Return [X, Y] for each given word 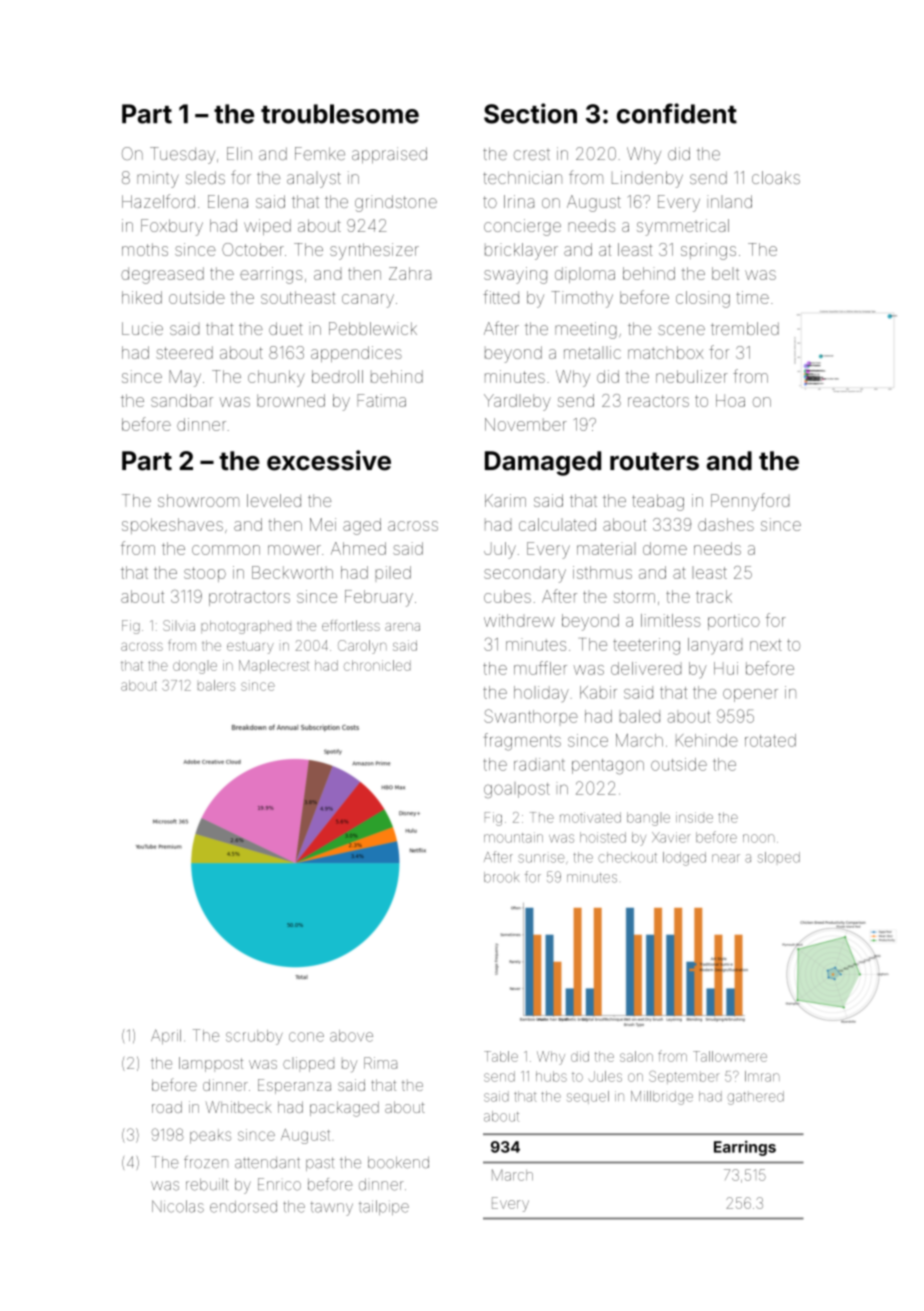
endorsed [243, 1207]
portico [734, 622]
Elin [239, 153]
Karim [505, 500]
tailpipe [384, 1207]
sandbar [182, 400]
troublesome [340, 114]
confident [677, 113]
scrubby [254, 1037]
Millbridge [662, 1098]
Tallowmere [730, 1056]
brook [501, 877]
